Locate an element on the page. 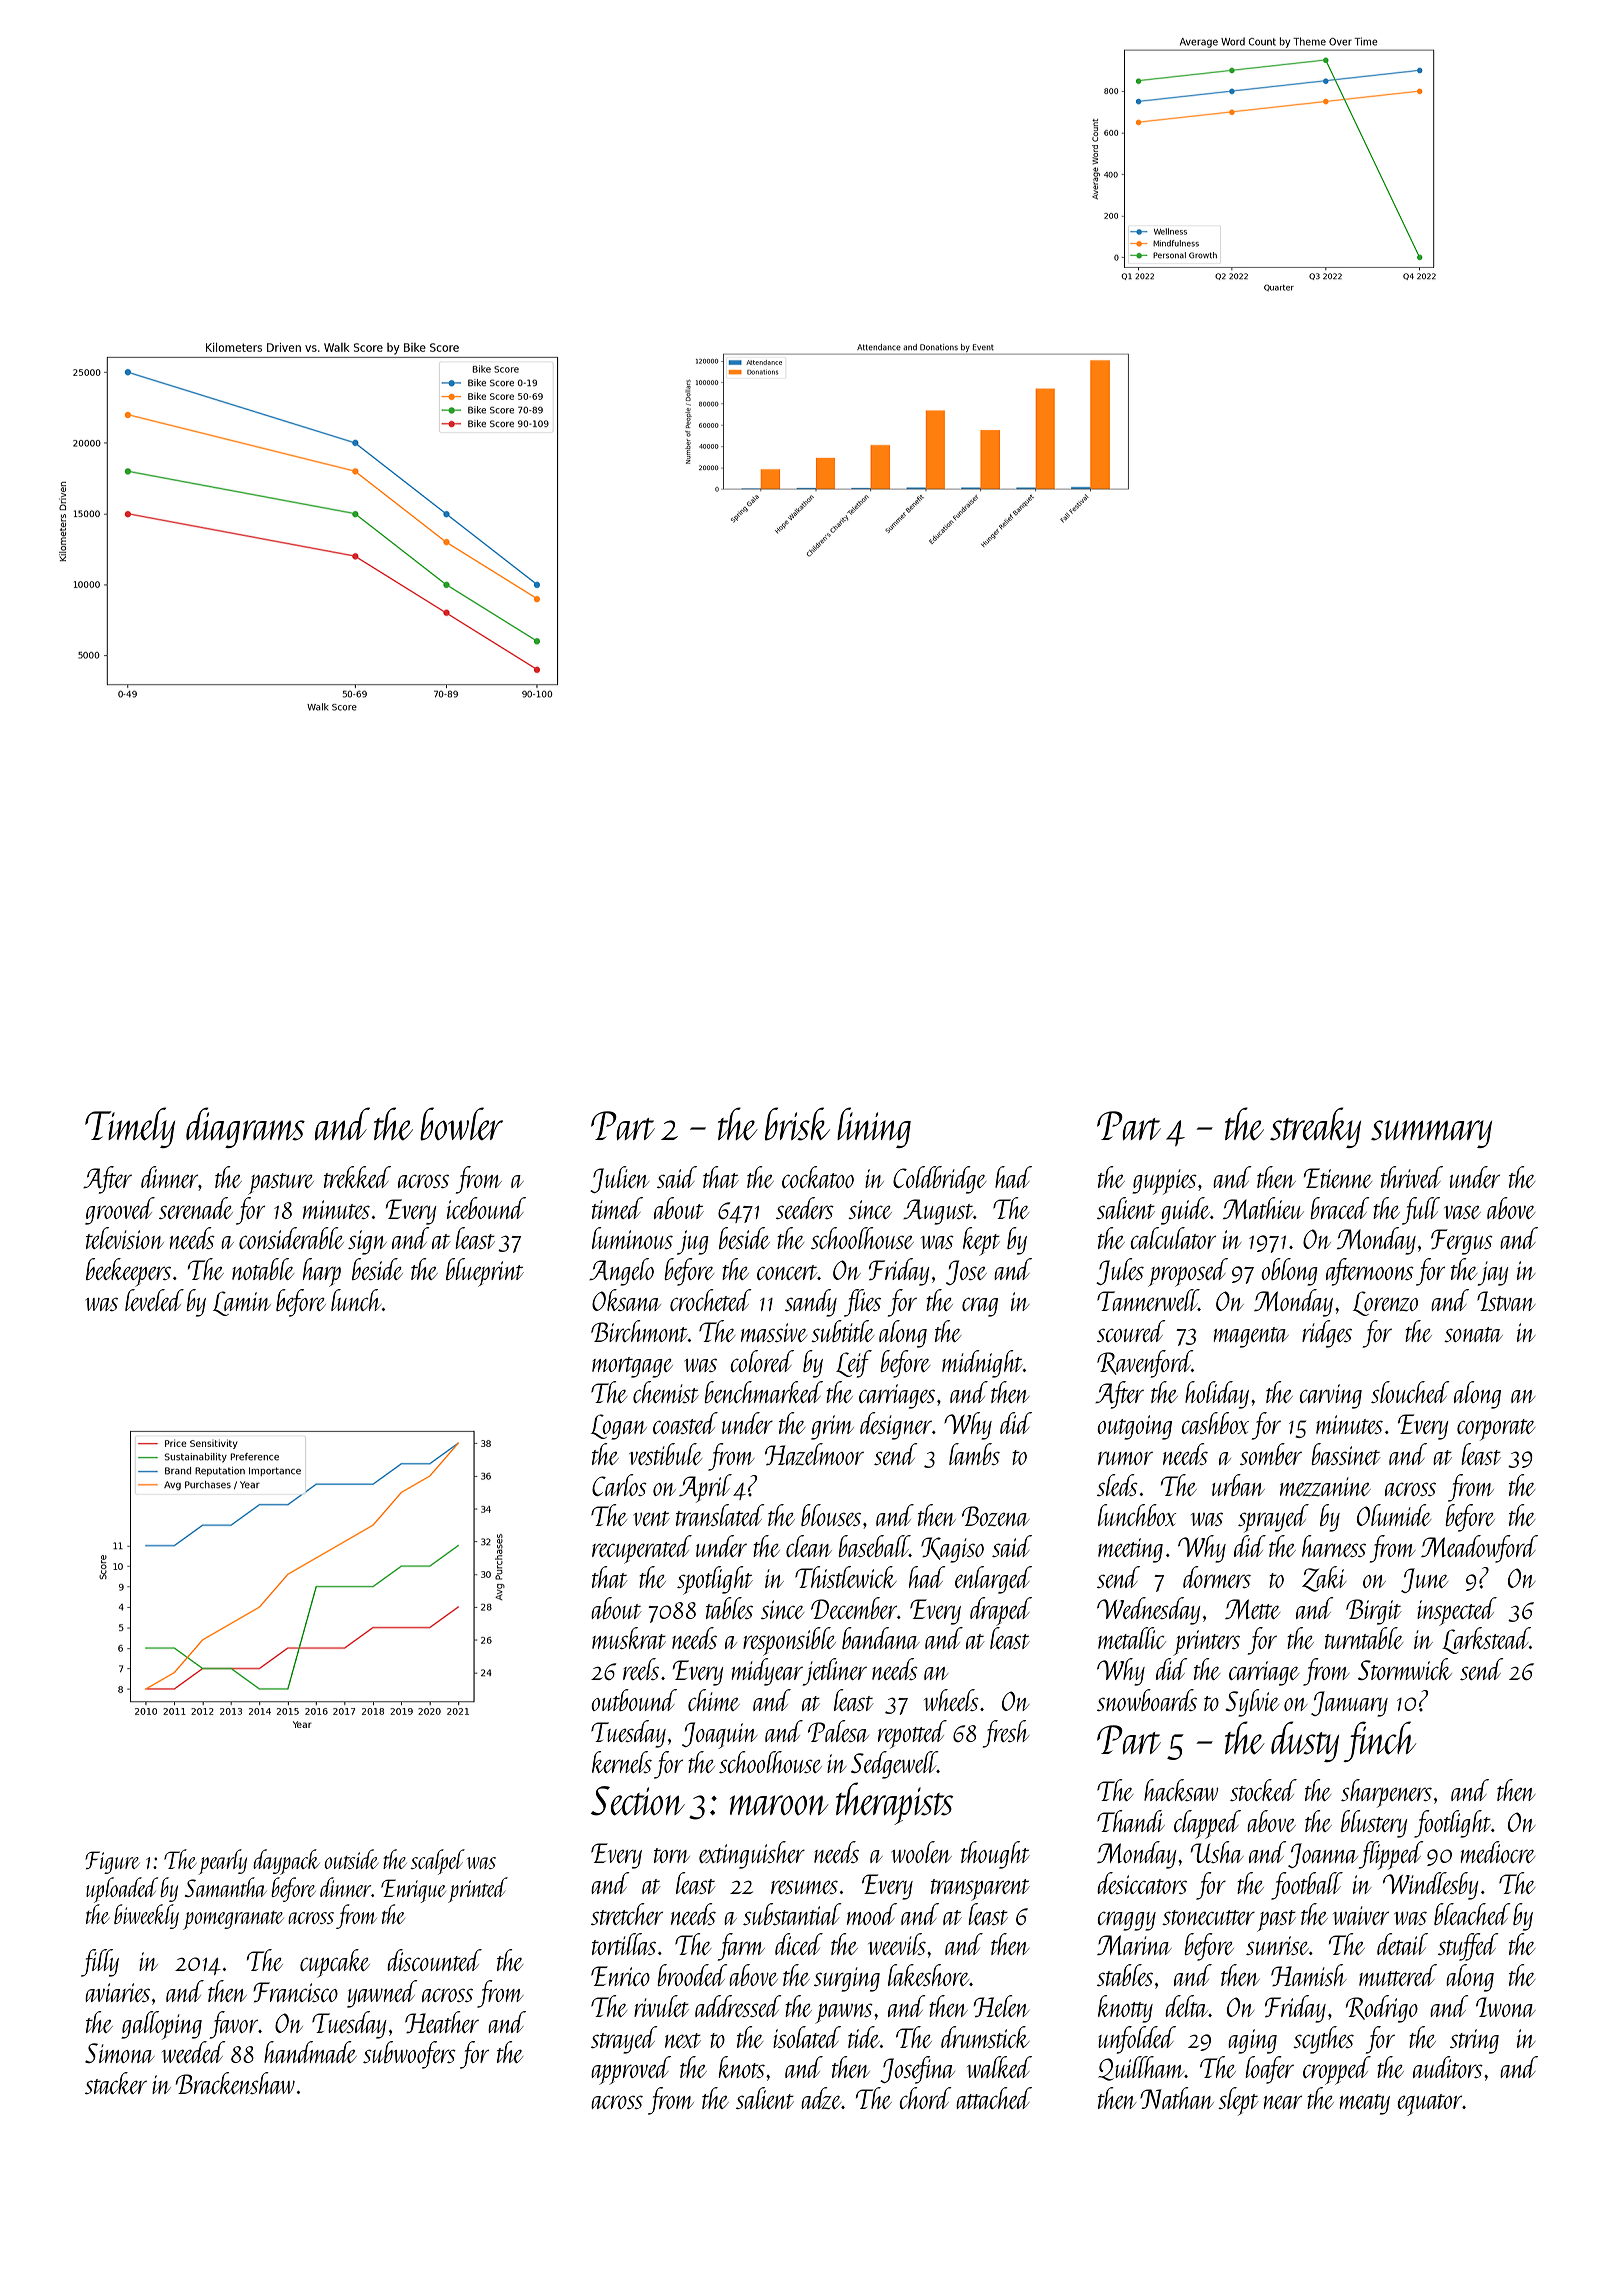  chord is located at coordinates (925, 2098).
